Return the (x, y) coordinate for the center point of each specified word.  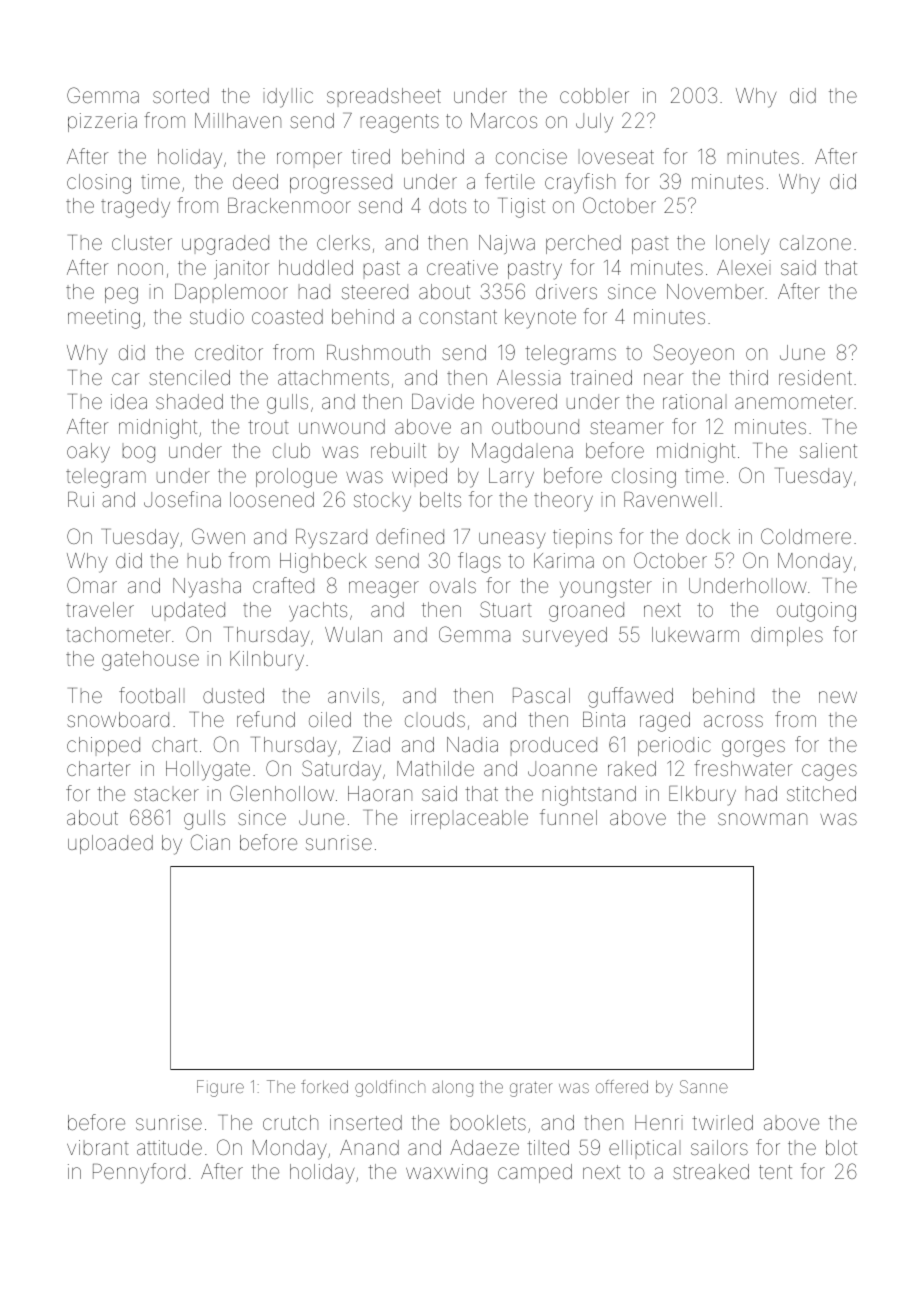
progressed (341, 184)
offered (622, 1086)
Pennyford (139, 1173)
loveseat (618, 157)
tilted (548, 1147)
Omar (92, 585)
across (733, 721)
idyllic (288, 98)
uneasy (512, 540)
